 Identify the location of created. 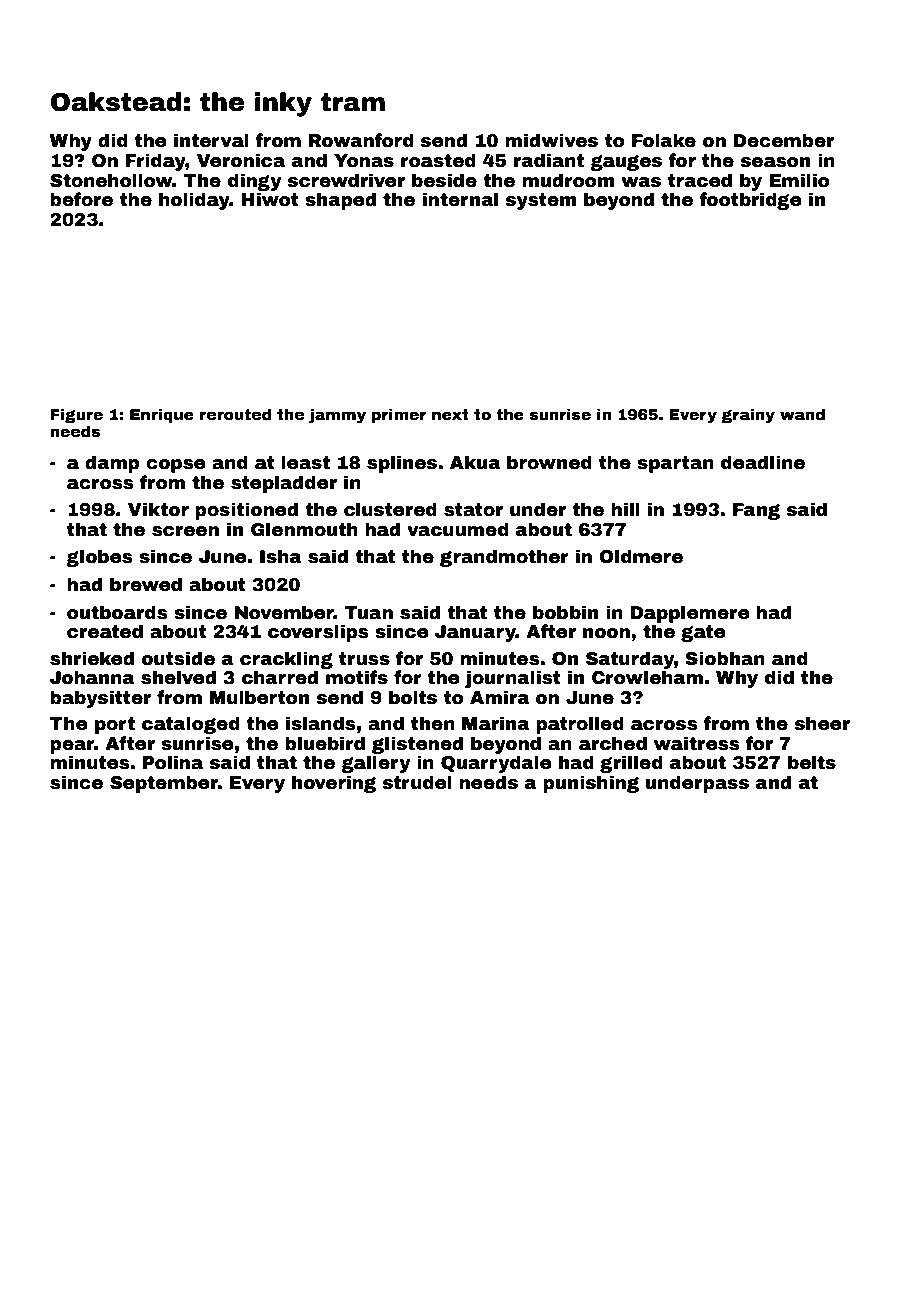
(105, 631).
